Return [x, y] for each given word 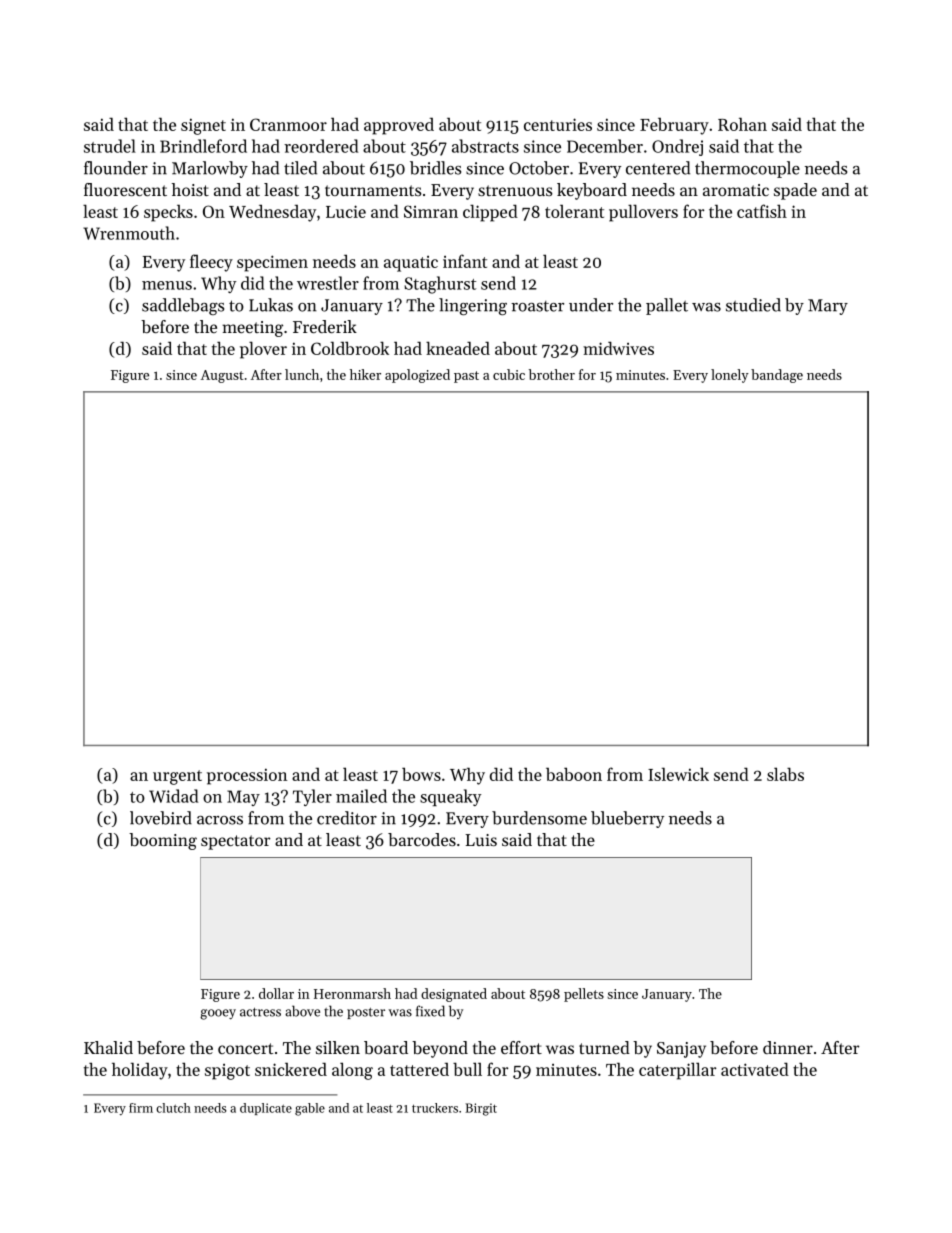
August [222, 376]
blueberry [627, 819]
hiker [365, 374]
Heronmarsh [352, 993]
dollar [276, 993]
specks [168, 213]
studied [753, 305]
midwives [618, 348]
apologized [417, 376]
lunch [302, 374]
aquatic [411, 264]
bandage [777, 376]
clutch [173, 1108]
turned [604, 1047]
